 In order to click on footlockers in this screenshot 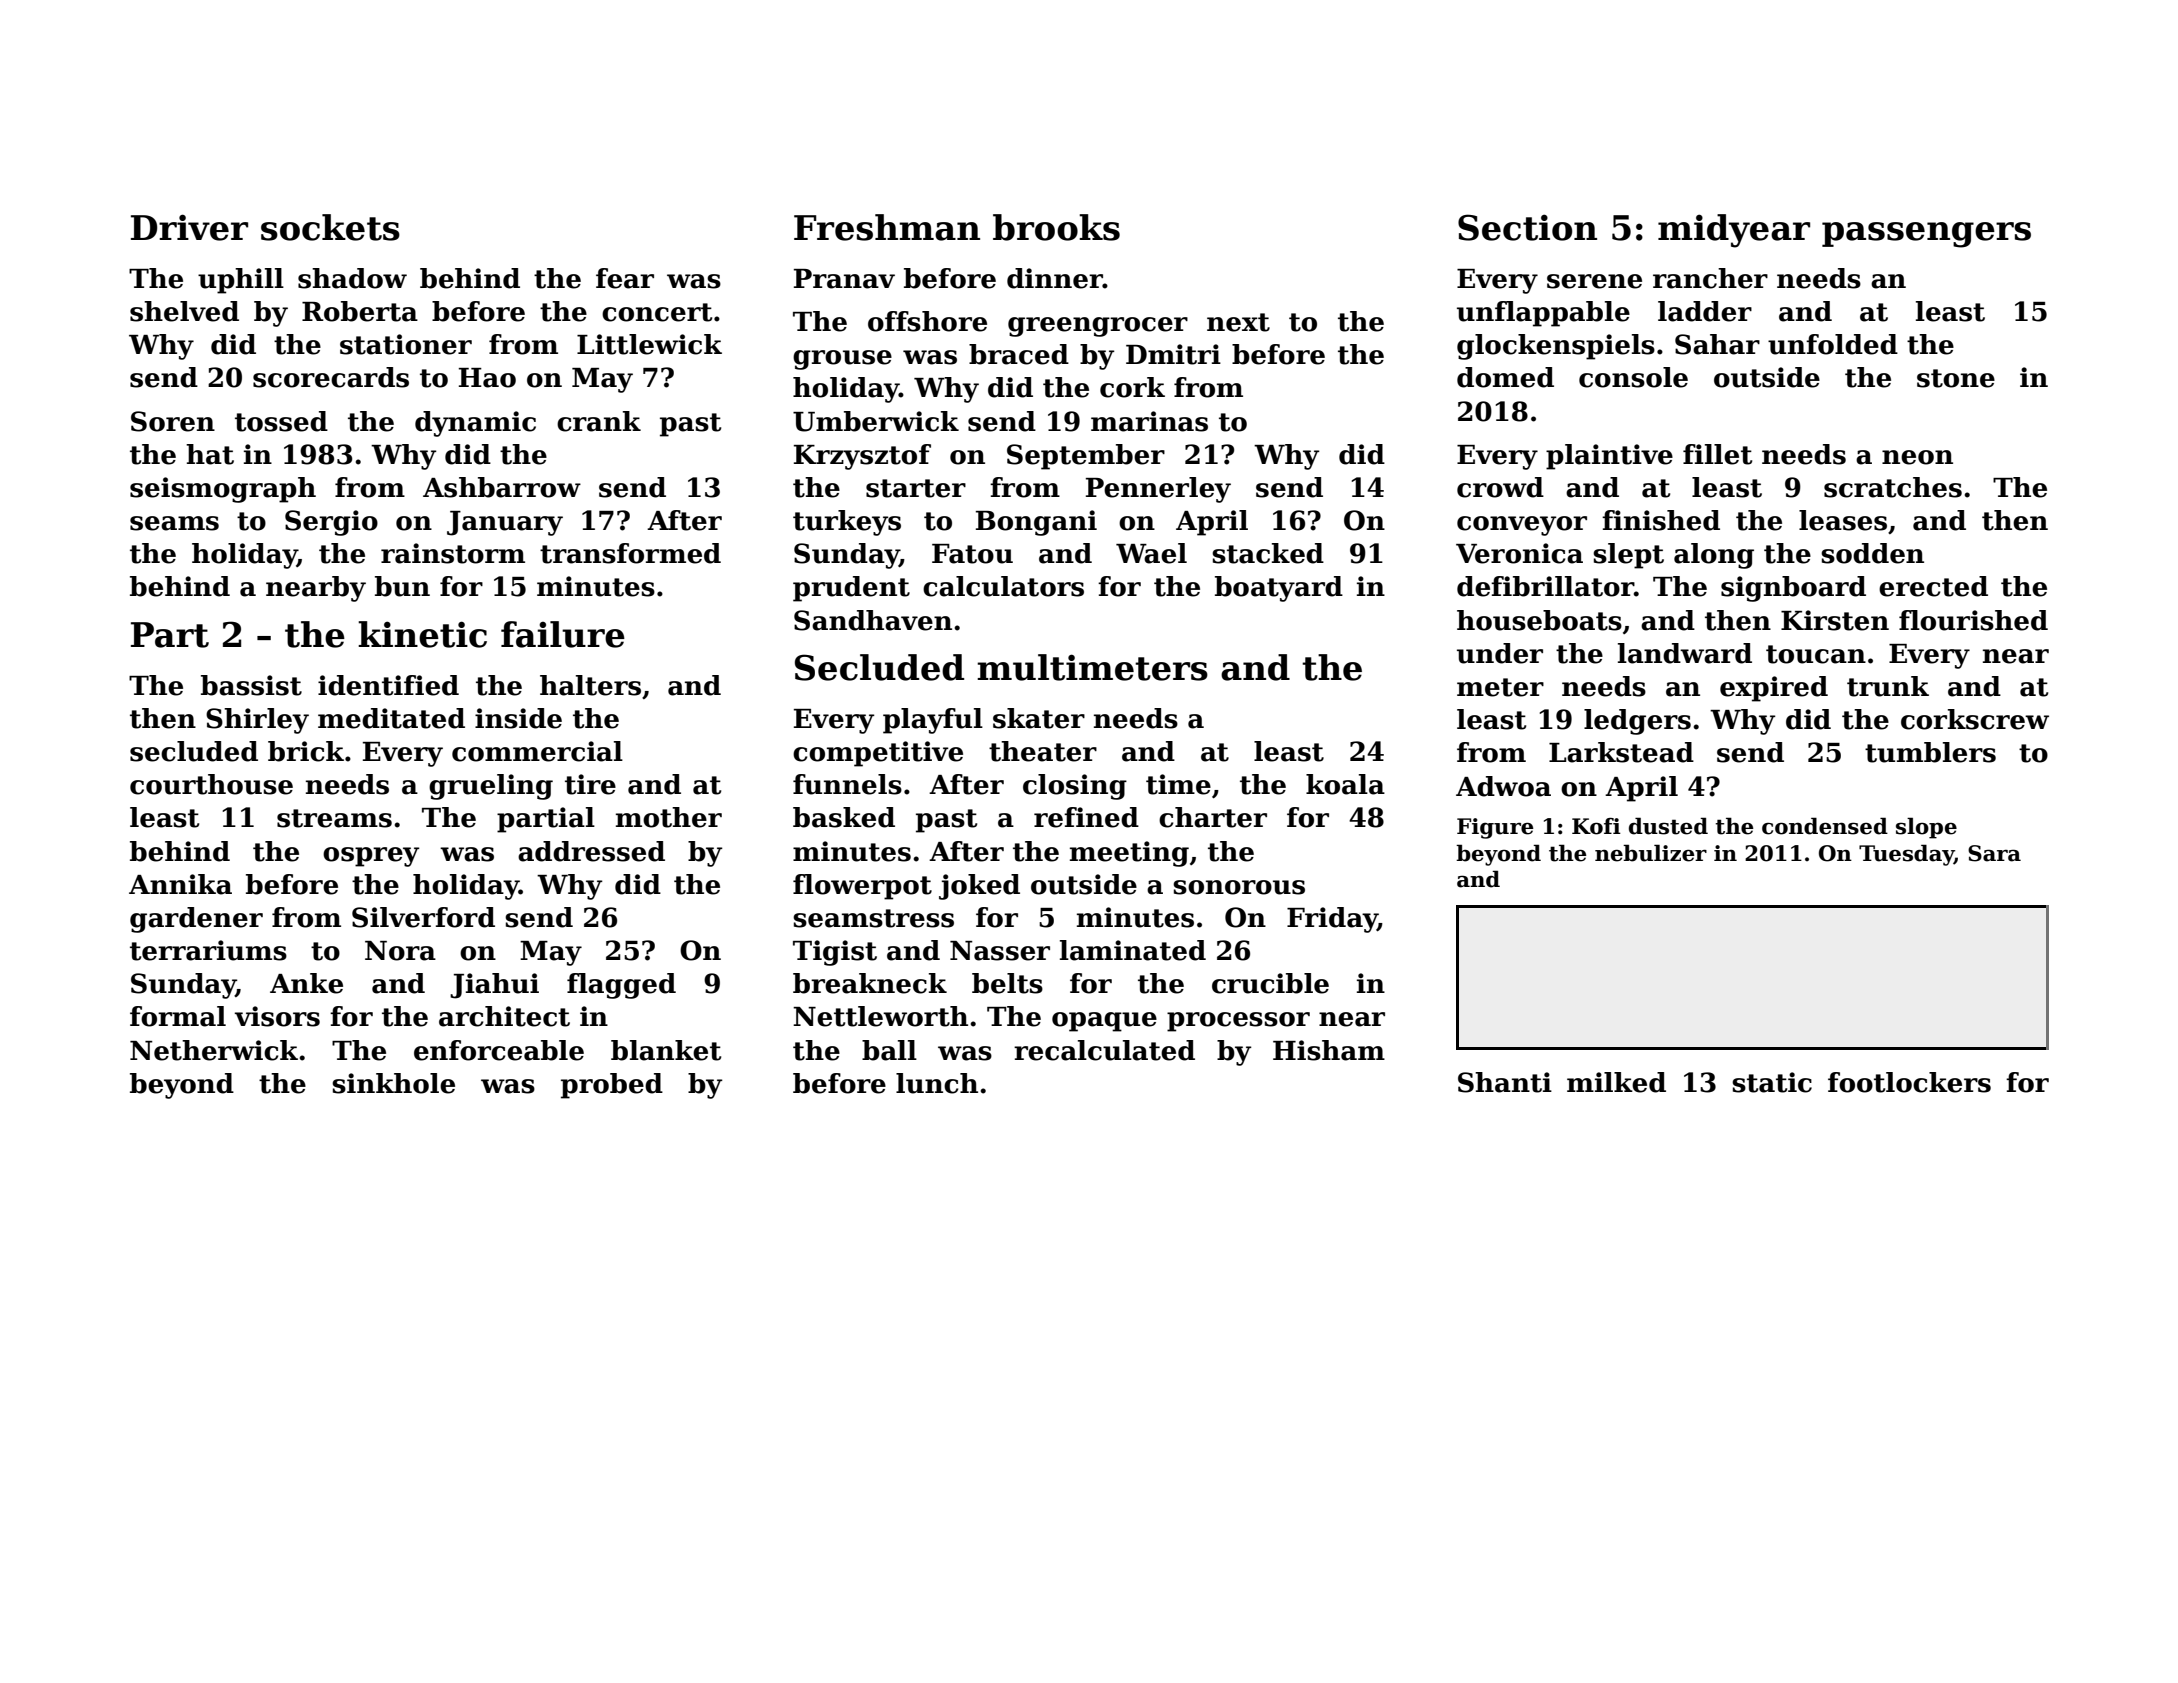, I will do `click(1909, 1082)`.
